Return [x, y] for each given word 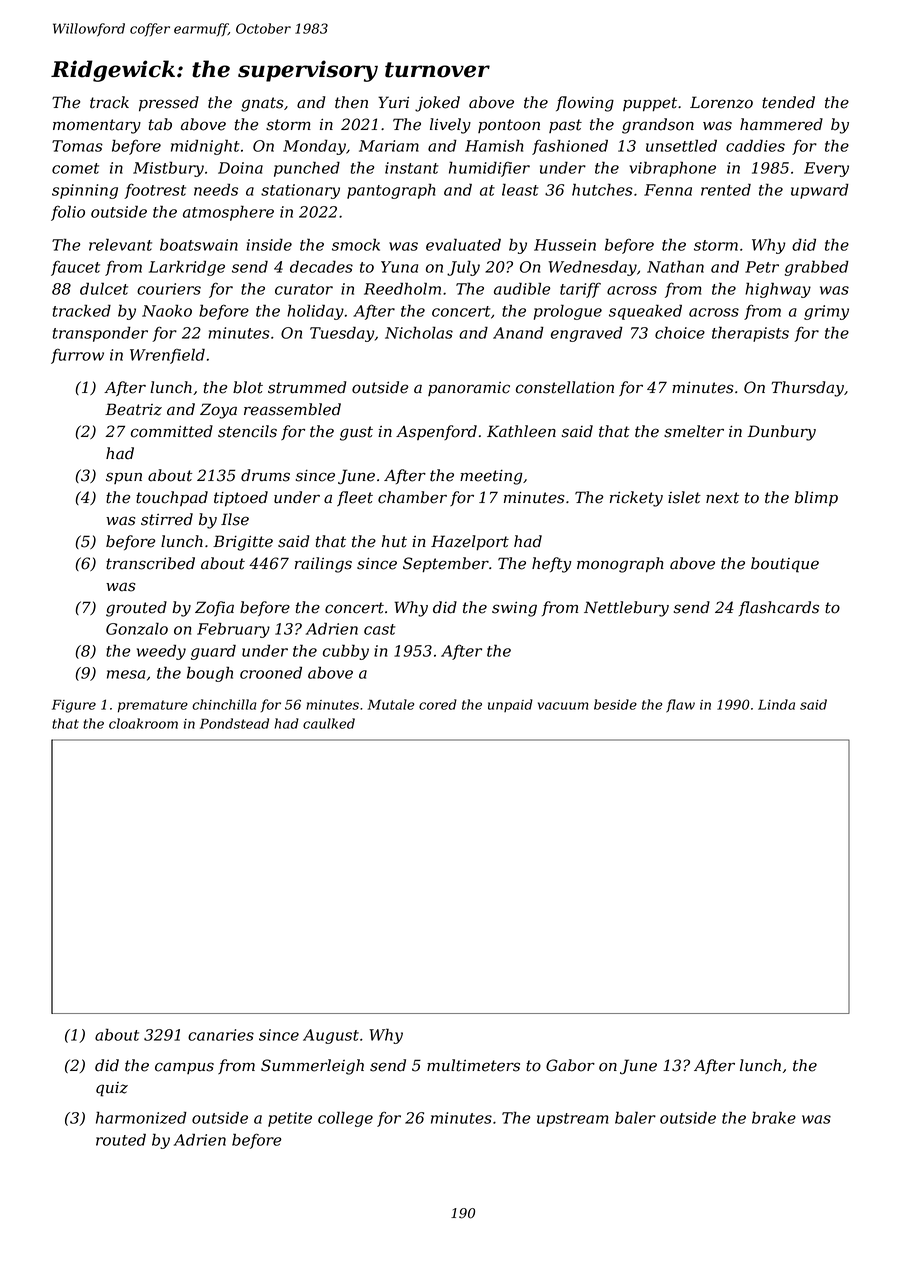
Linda [776, 704]
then [351, 102]
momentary [97, 126]
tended [788, 102]
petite [290, 1119]
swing [514, 609]
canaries [221, 1035]
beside [615, 704]
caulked [329, 723]
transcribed [150, 563]
